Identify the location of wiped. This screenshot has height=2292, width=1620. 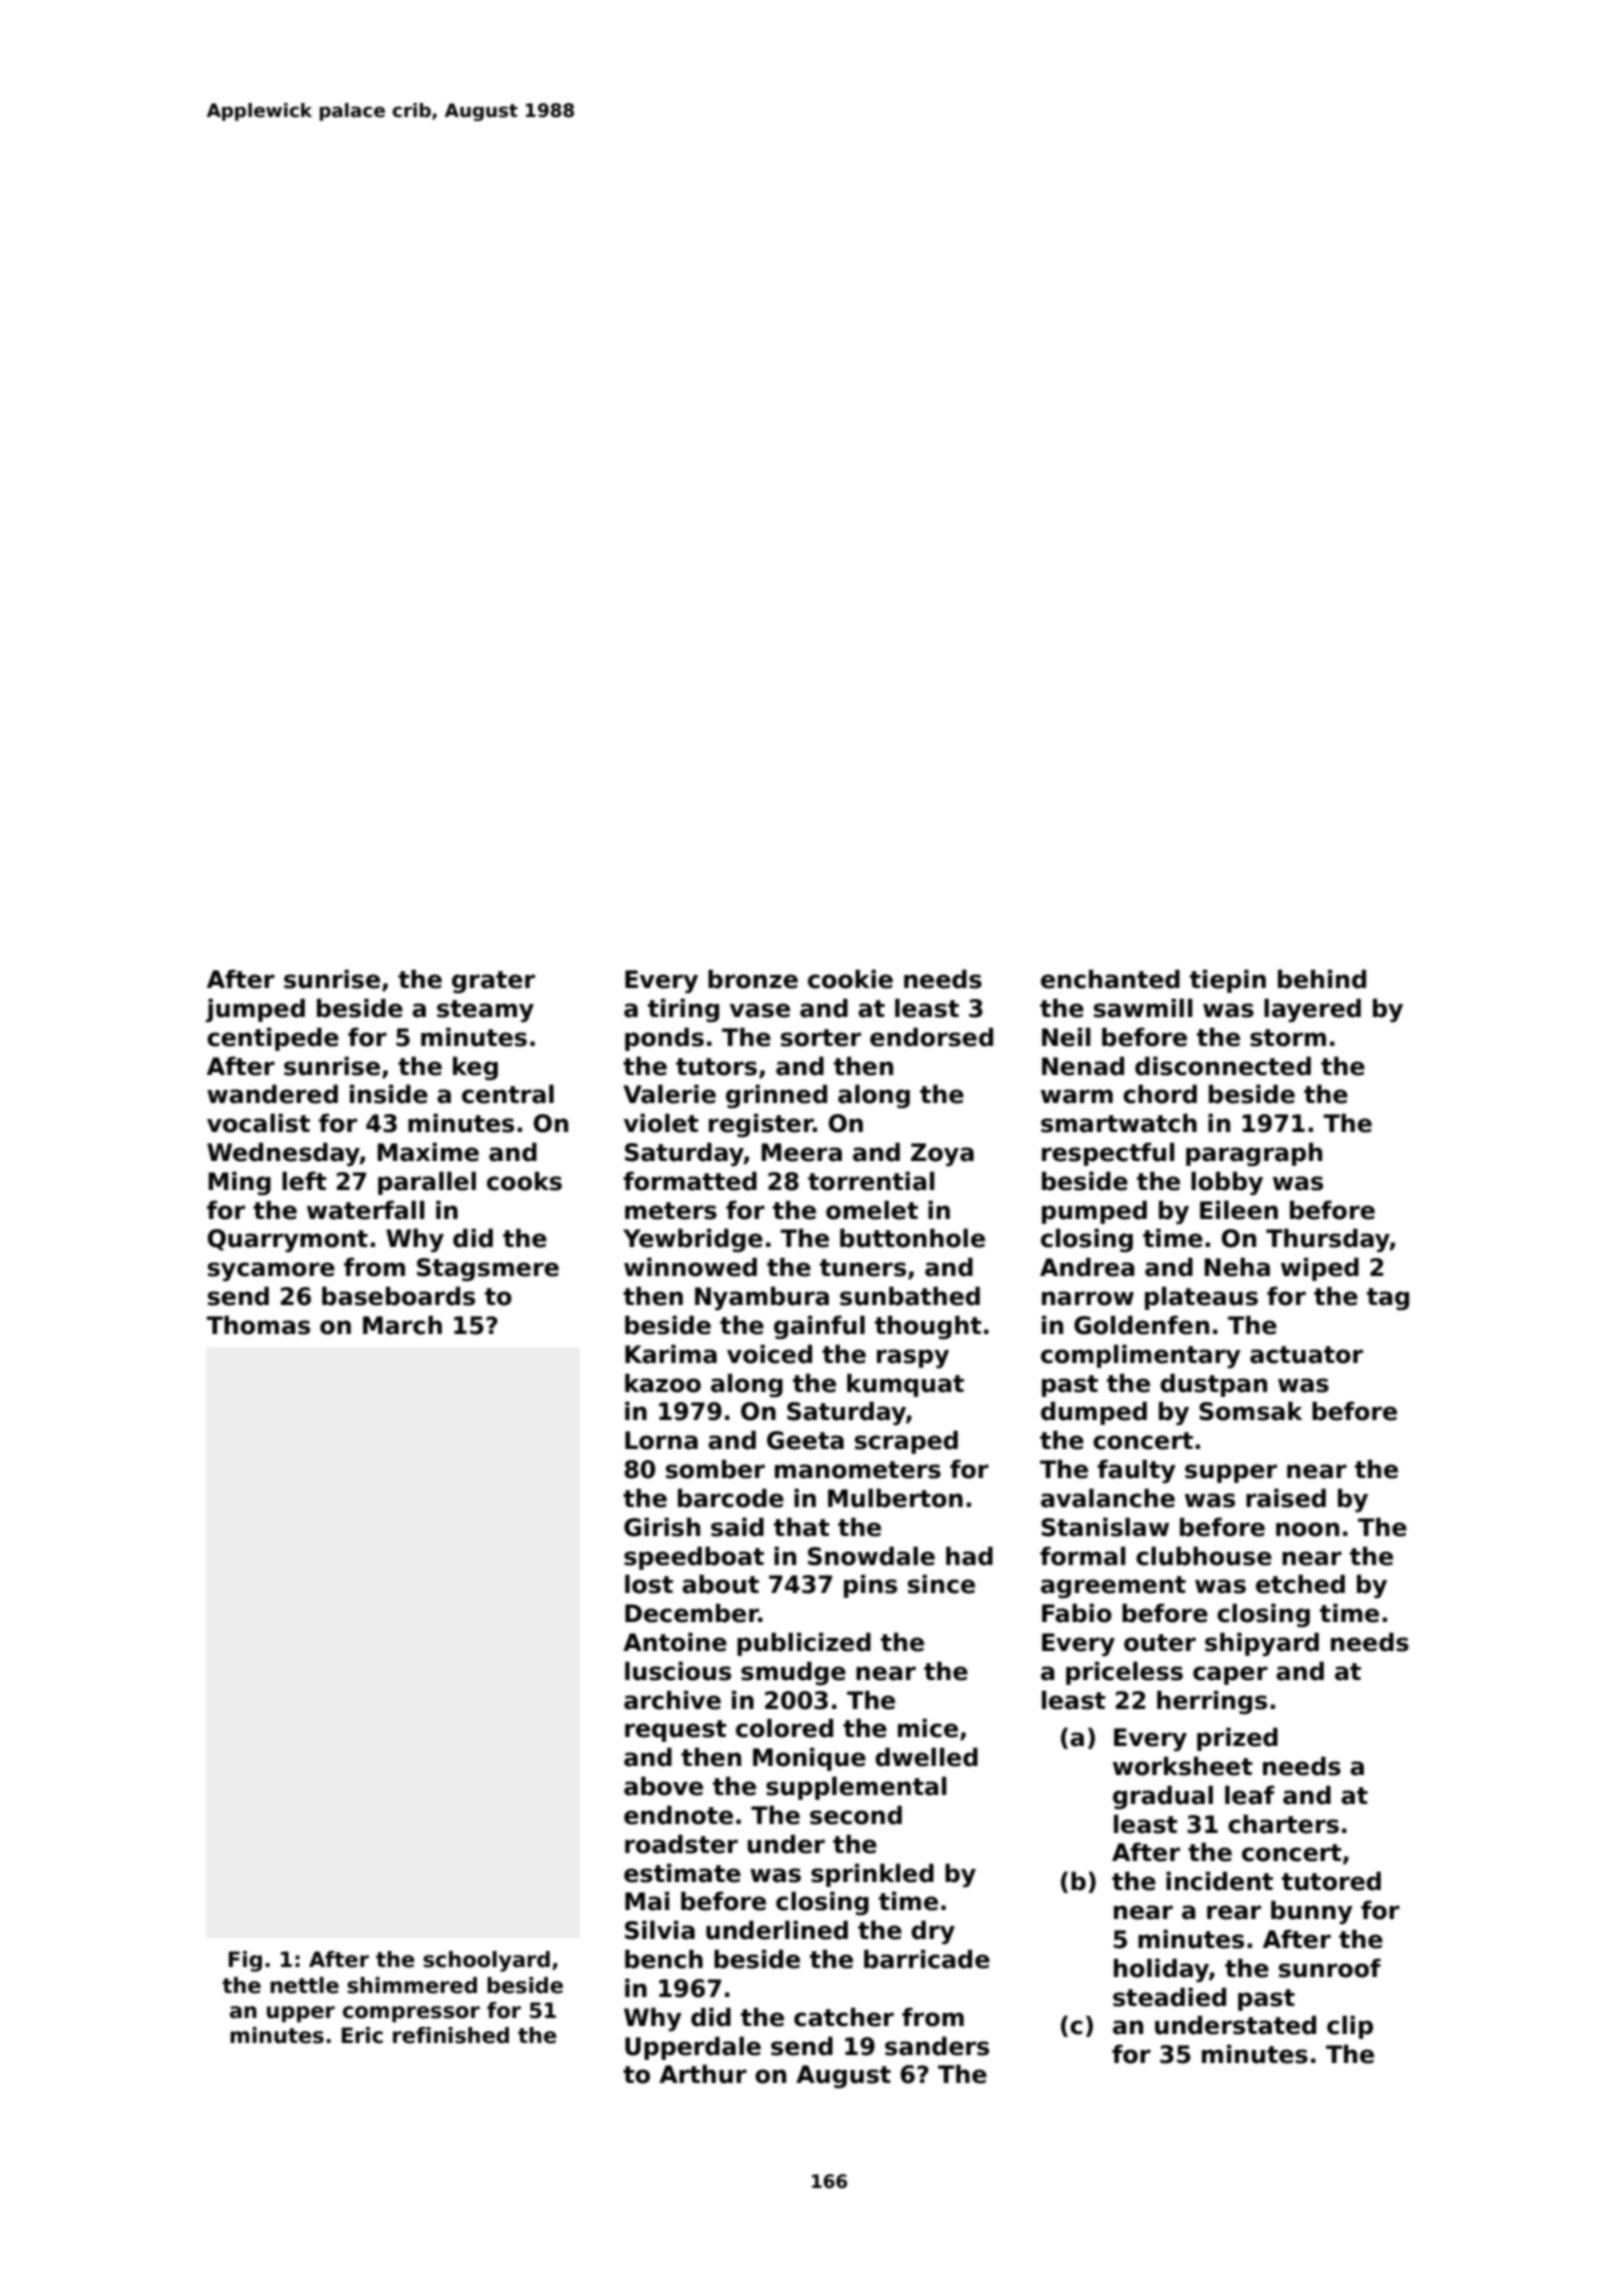
(1320, 1269).
